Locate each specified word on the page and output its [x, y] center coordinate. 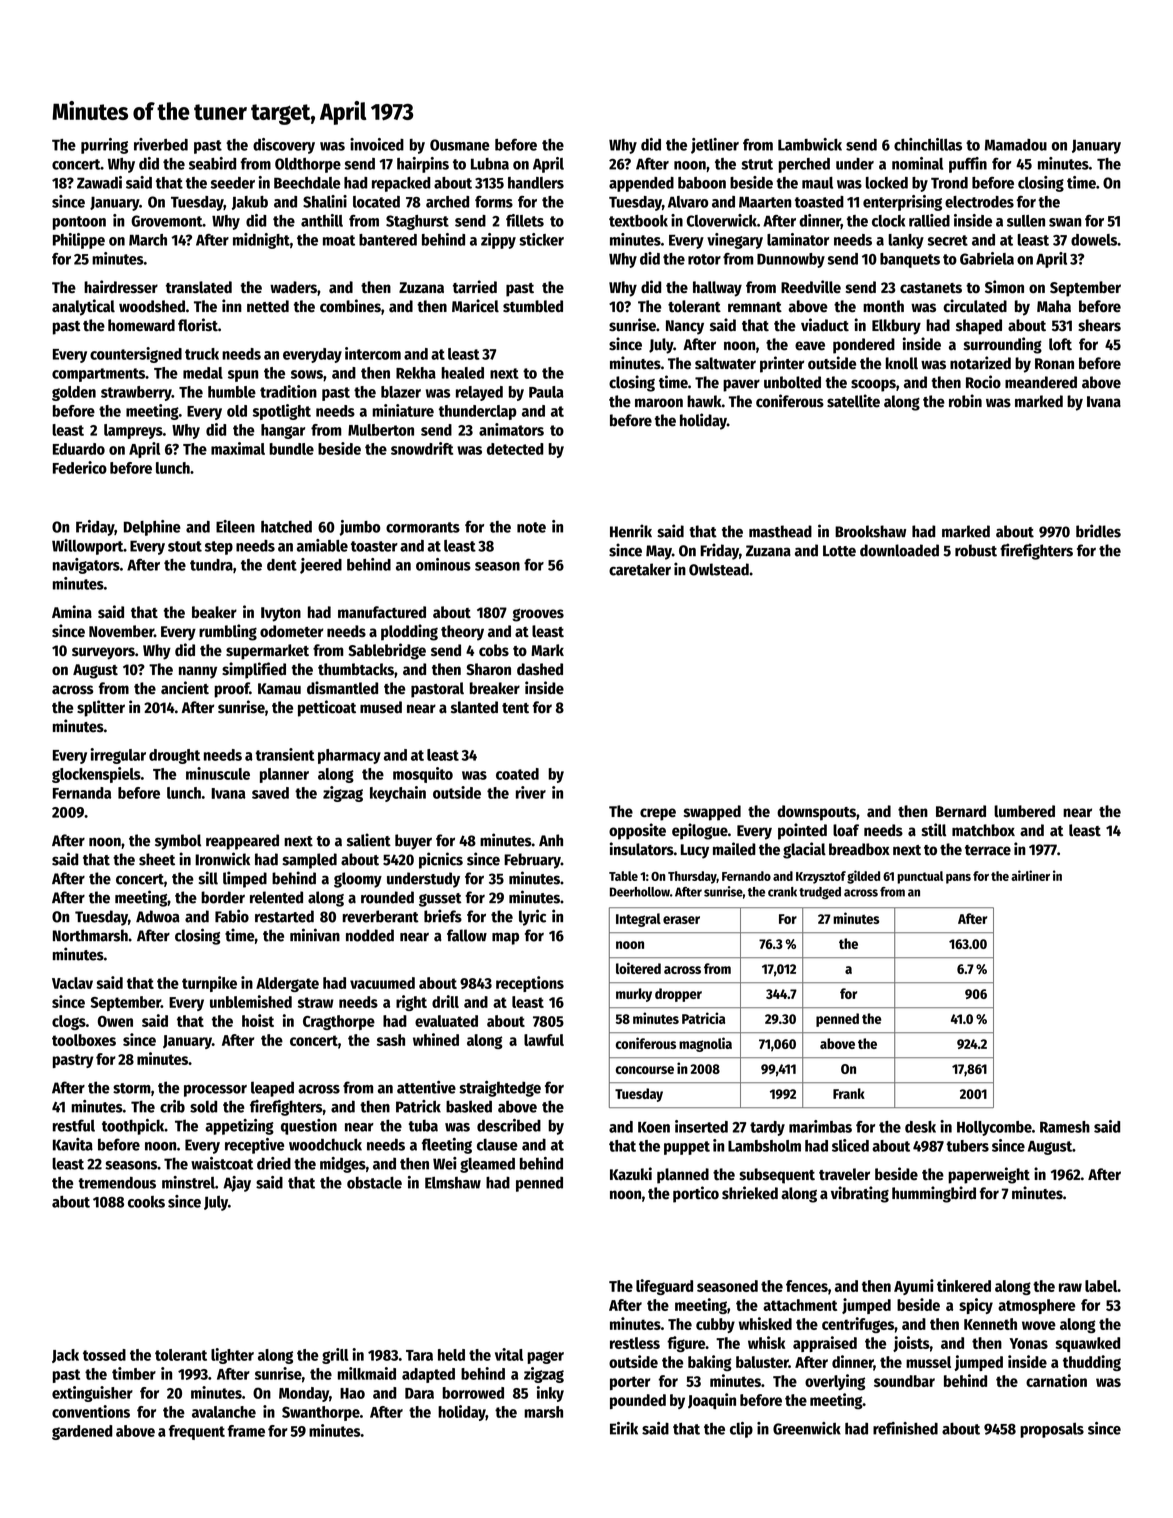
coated [517, 774]
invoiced [377, 144]
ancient [185, 688]
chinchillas [928, 144]
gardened [82, 1432]
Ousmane [460, 145]
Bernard [961, 811]
